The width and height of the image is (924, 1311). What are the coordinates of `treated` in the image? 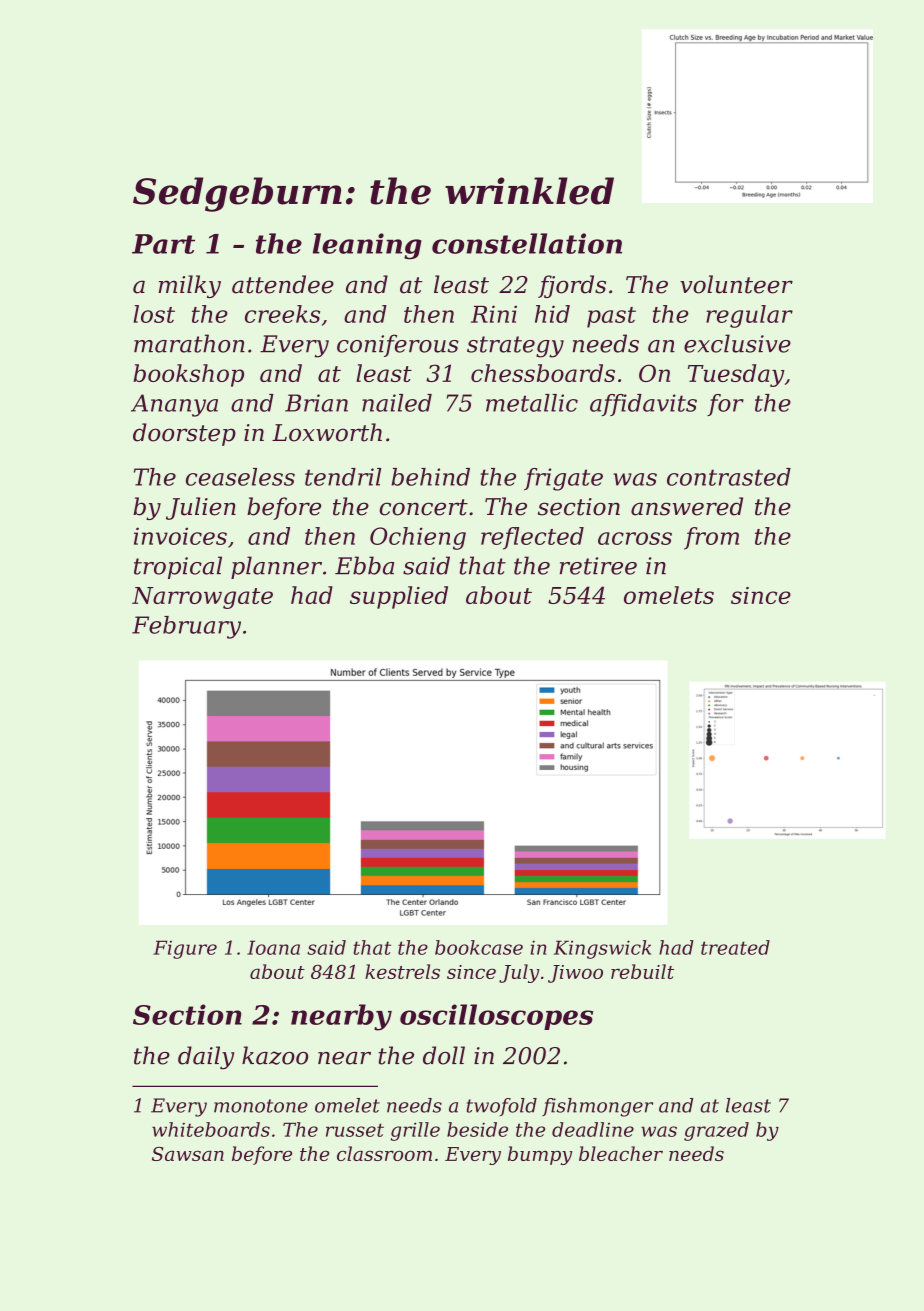 It's located at (735, 947).
